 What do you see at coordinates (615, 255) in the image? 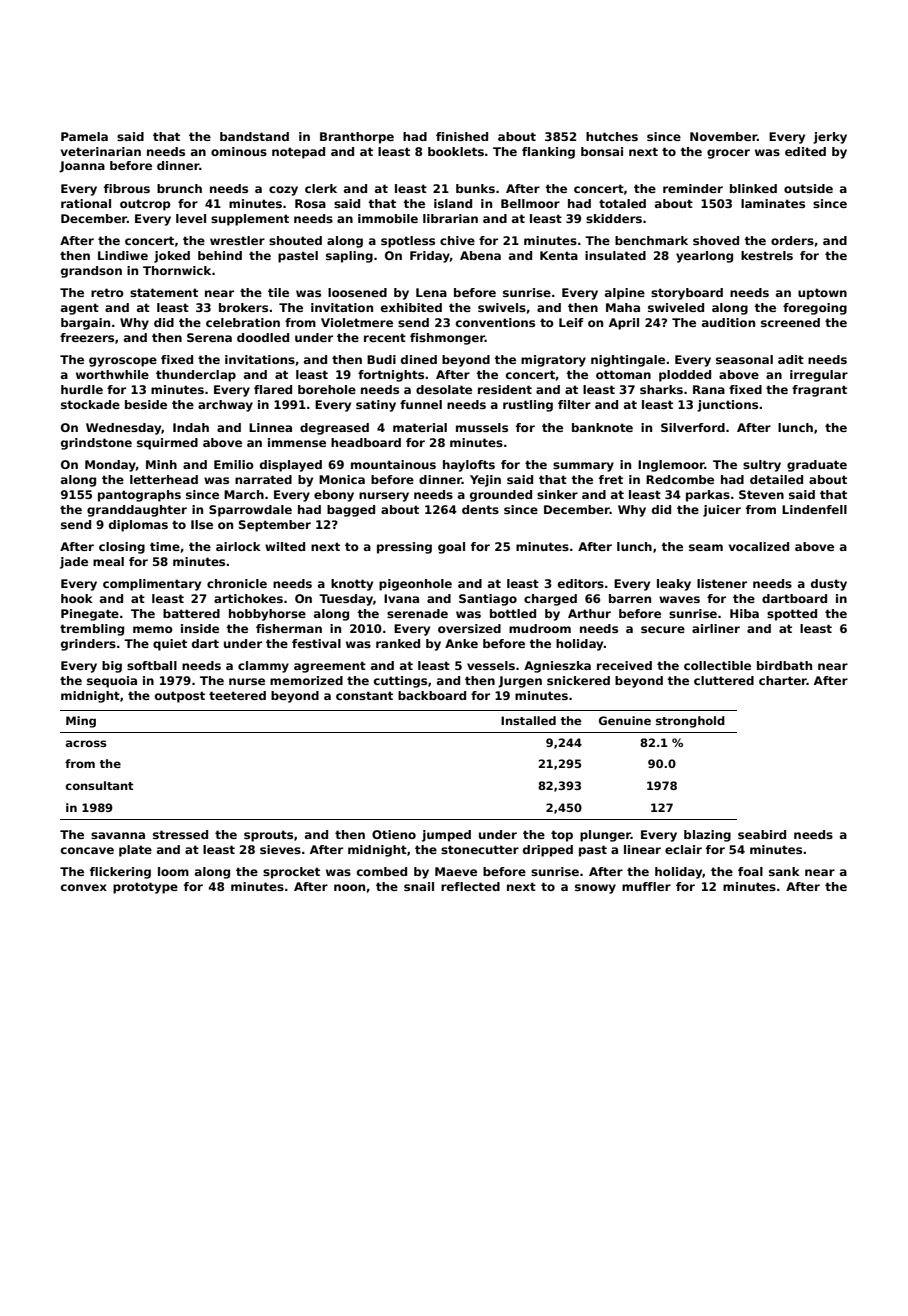
I see `insulated` at bounding box center [615, 255].
